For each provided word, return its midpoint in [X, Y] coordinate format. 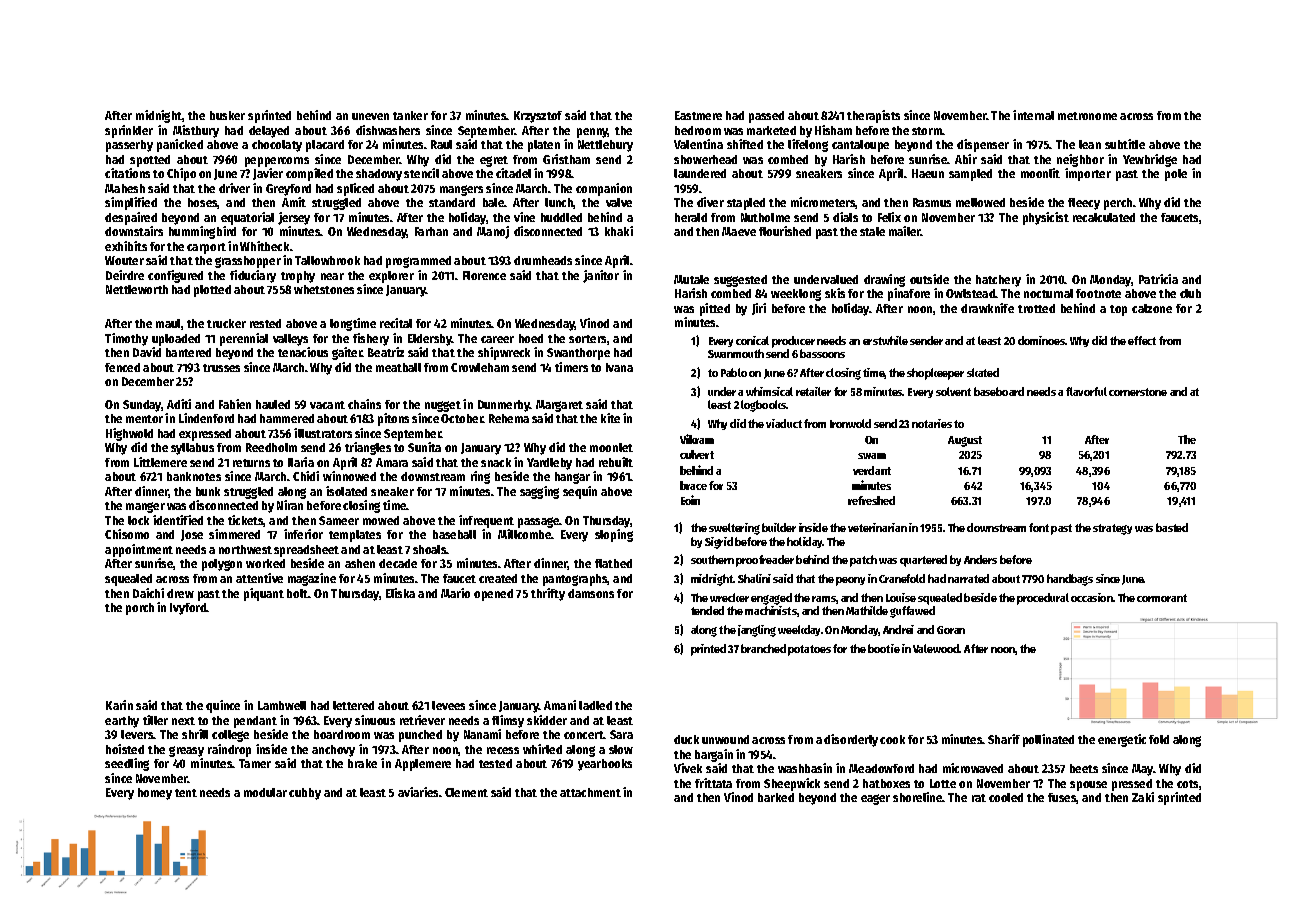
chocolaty [277, 146]
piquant [264, 594]
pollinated [1048, 740]
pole [1176, 175]
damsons [591, 593]
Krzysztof [538, 117]
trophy [298, 277]
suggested [740, 281]
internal [1033, 115]
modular [265, 792]
